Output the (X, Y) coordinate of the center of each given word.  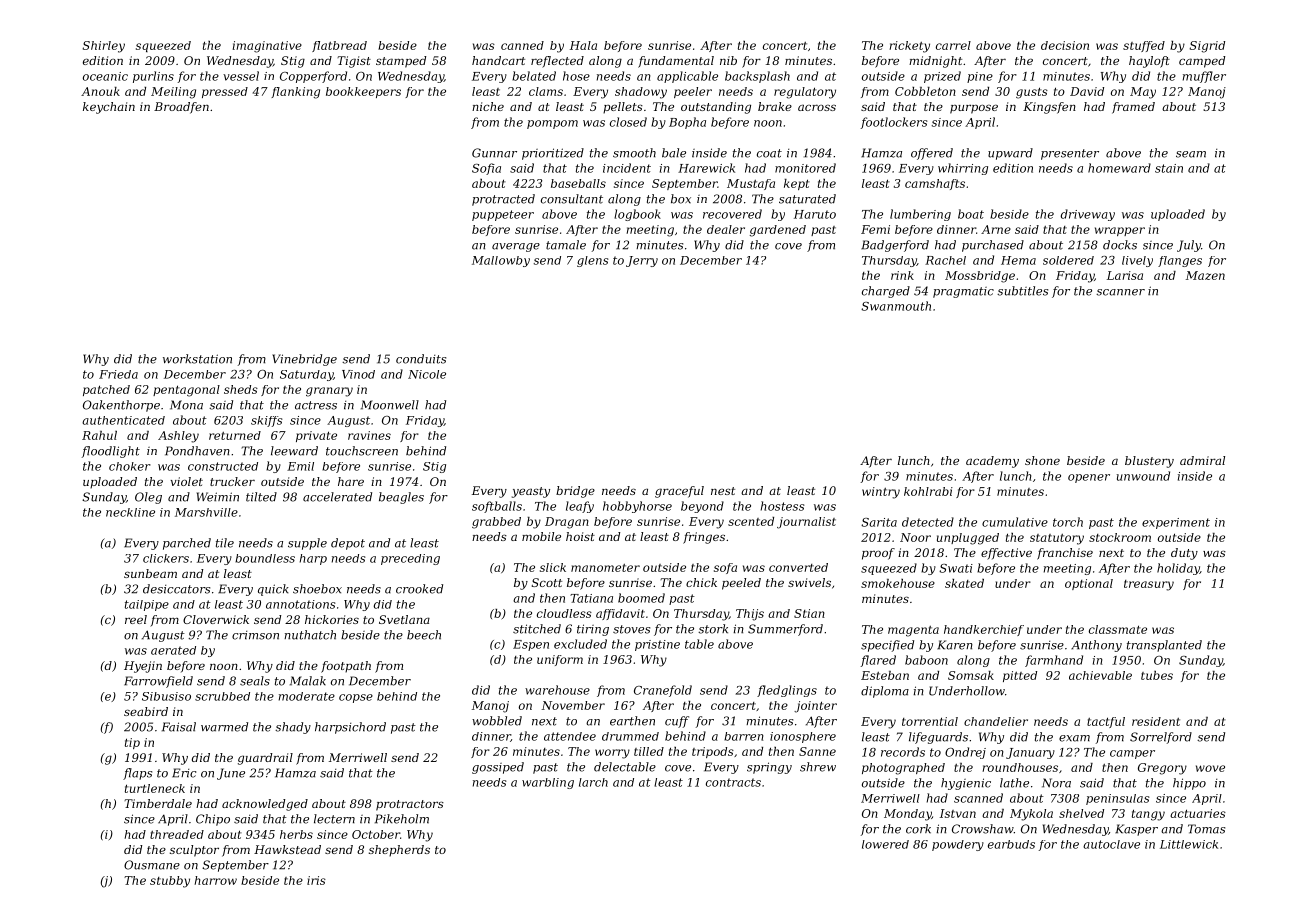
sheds (241, 389)
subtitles (1022, 291)
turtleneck (155, 788)
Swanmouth (896, 306)
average (516, 247)
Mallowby (501, 261)
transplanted (1164, 646)
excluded (580, 644)
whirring (963, 169)
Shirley (104, 47)
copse (356, 698)
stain (1169, 168)
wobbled (497, 721)
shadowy (641, 93)
